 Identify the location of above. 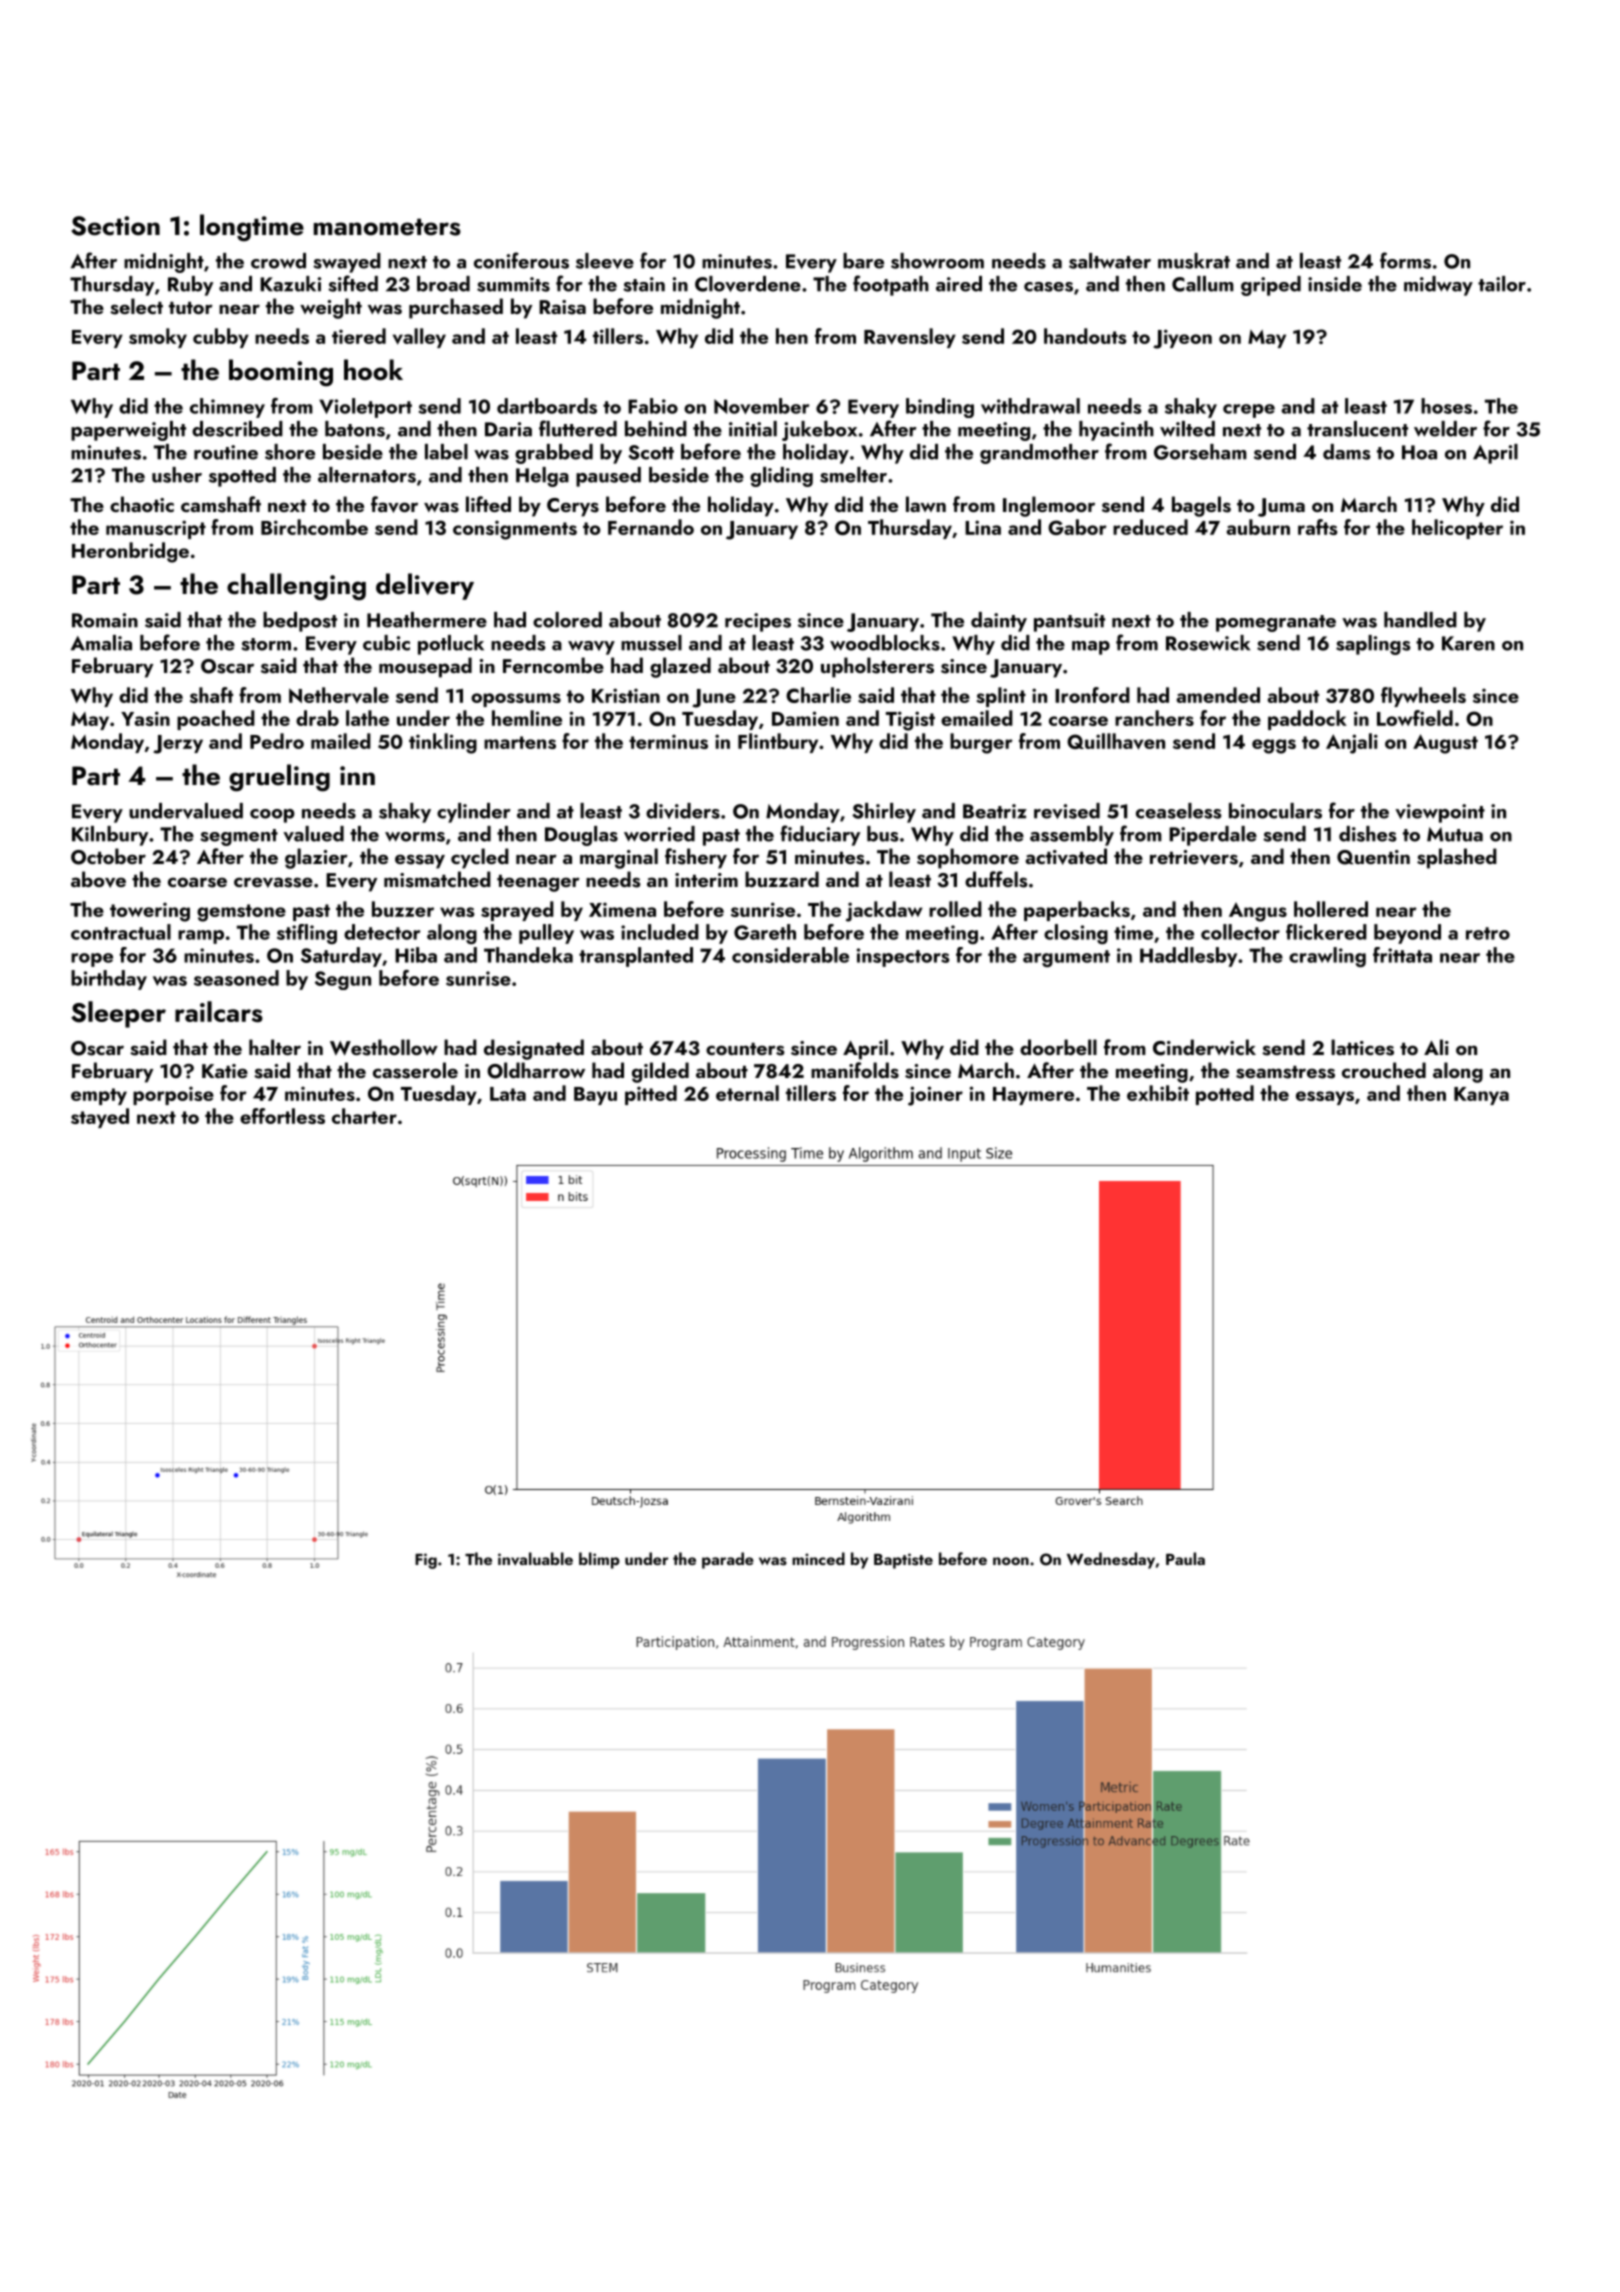
(98, 879).
